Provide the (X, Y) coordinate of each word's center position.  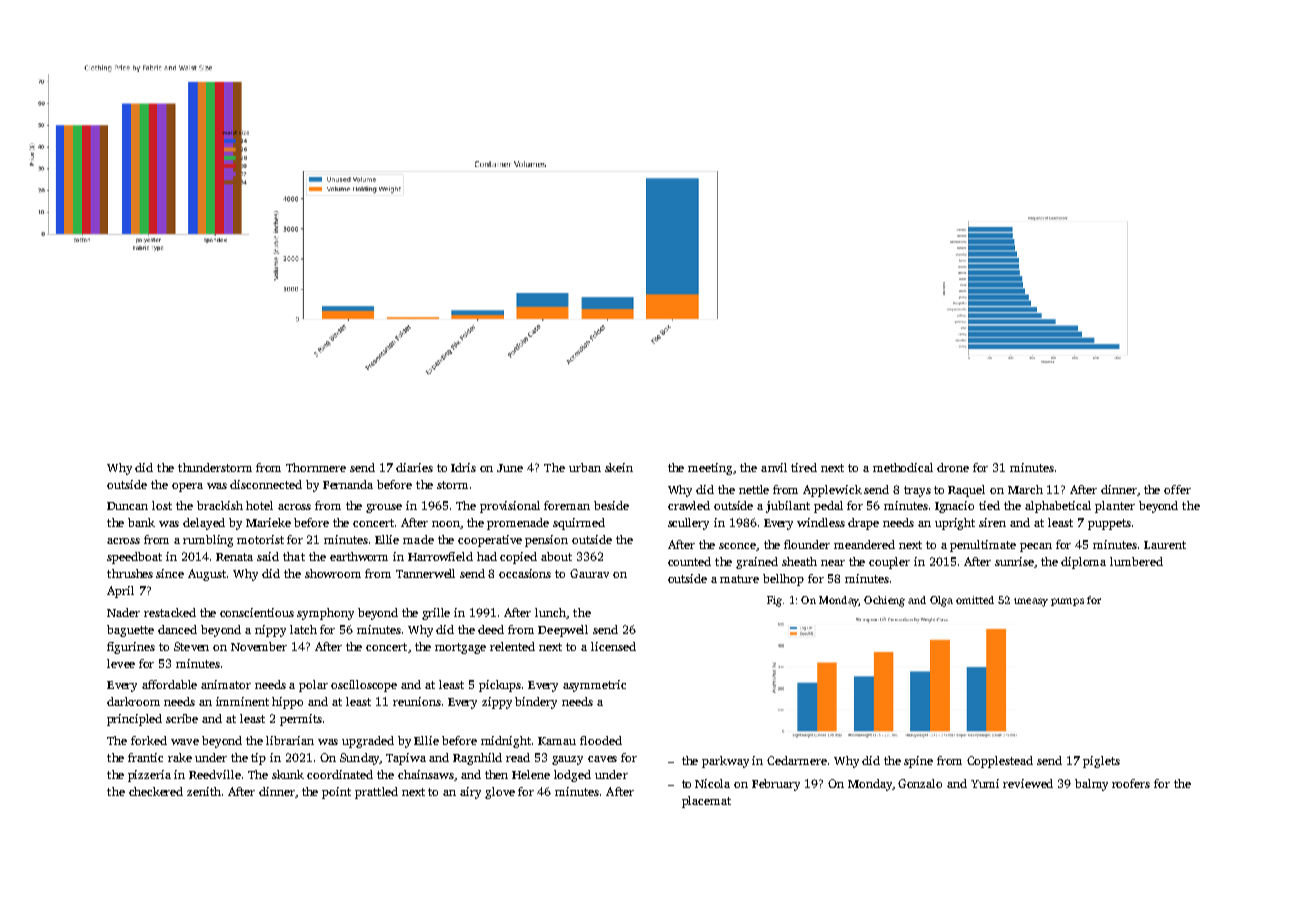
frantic (145, 757)
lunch (550, 612)
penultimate (983, 546)
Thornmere (316, 467)
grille (436, 614)
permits (301, 720)
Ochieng (884, 601)
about (556, 556)
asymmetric (594, 686)
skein (619, 467)
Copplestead (1000, 762)
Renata (234, 557)
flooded (601, 740)
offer (1177, 489)
